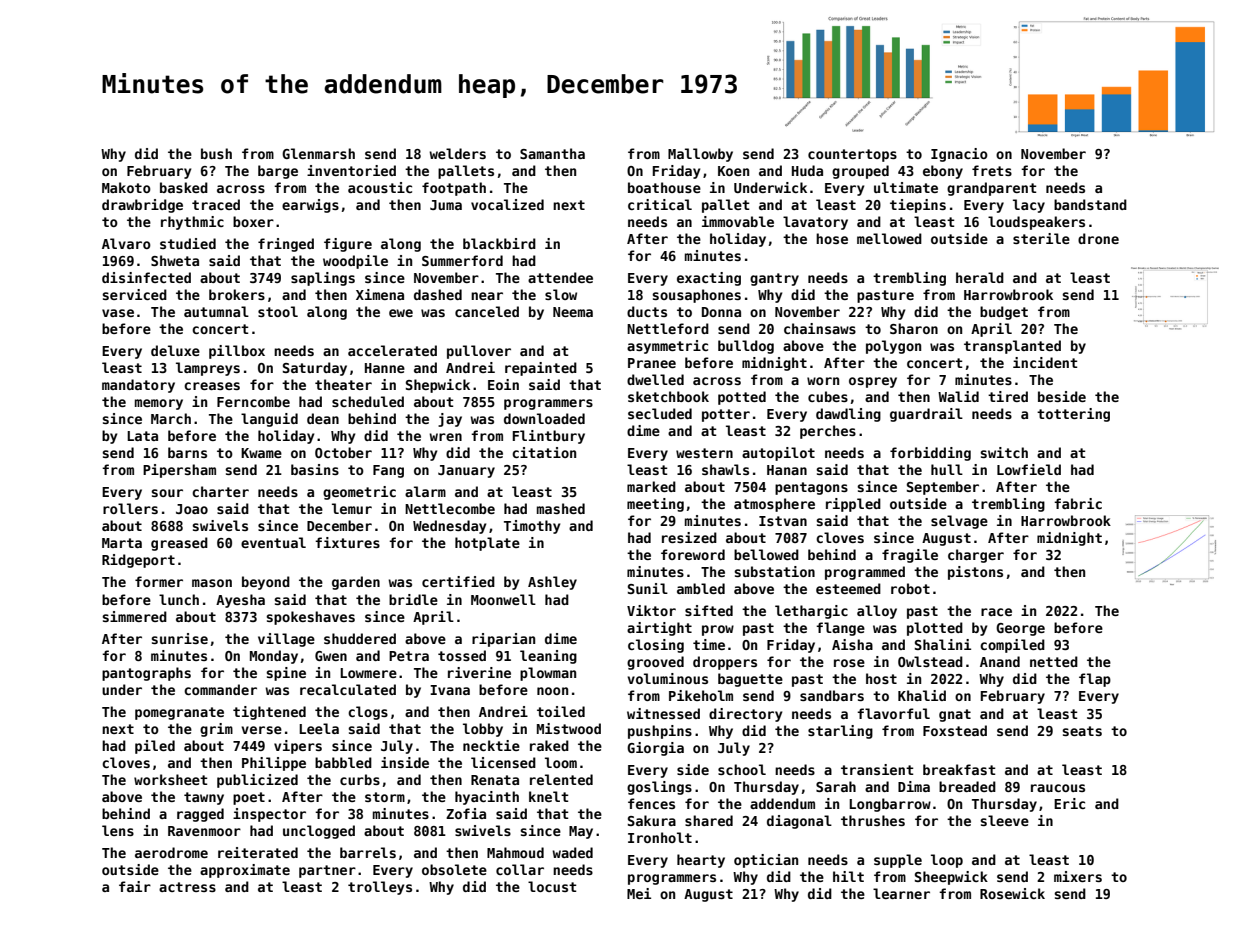 The width and height of the screenshot is (1233, 952). I want to click on lens, so click(118, 830).
